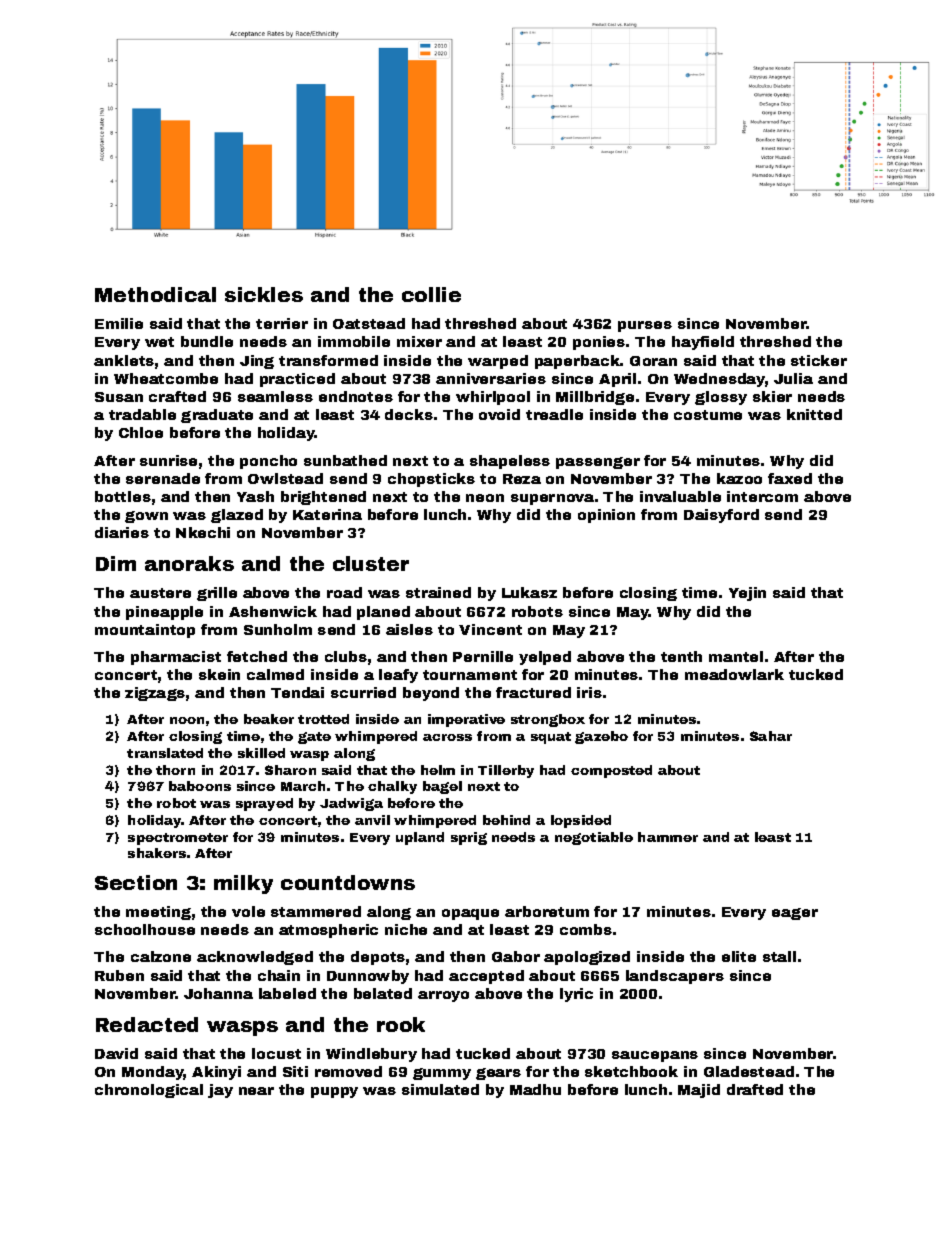 Image resolution: width=952 pixels, height=1233 pixels. I want to click on collie, so click(431, 294).
